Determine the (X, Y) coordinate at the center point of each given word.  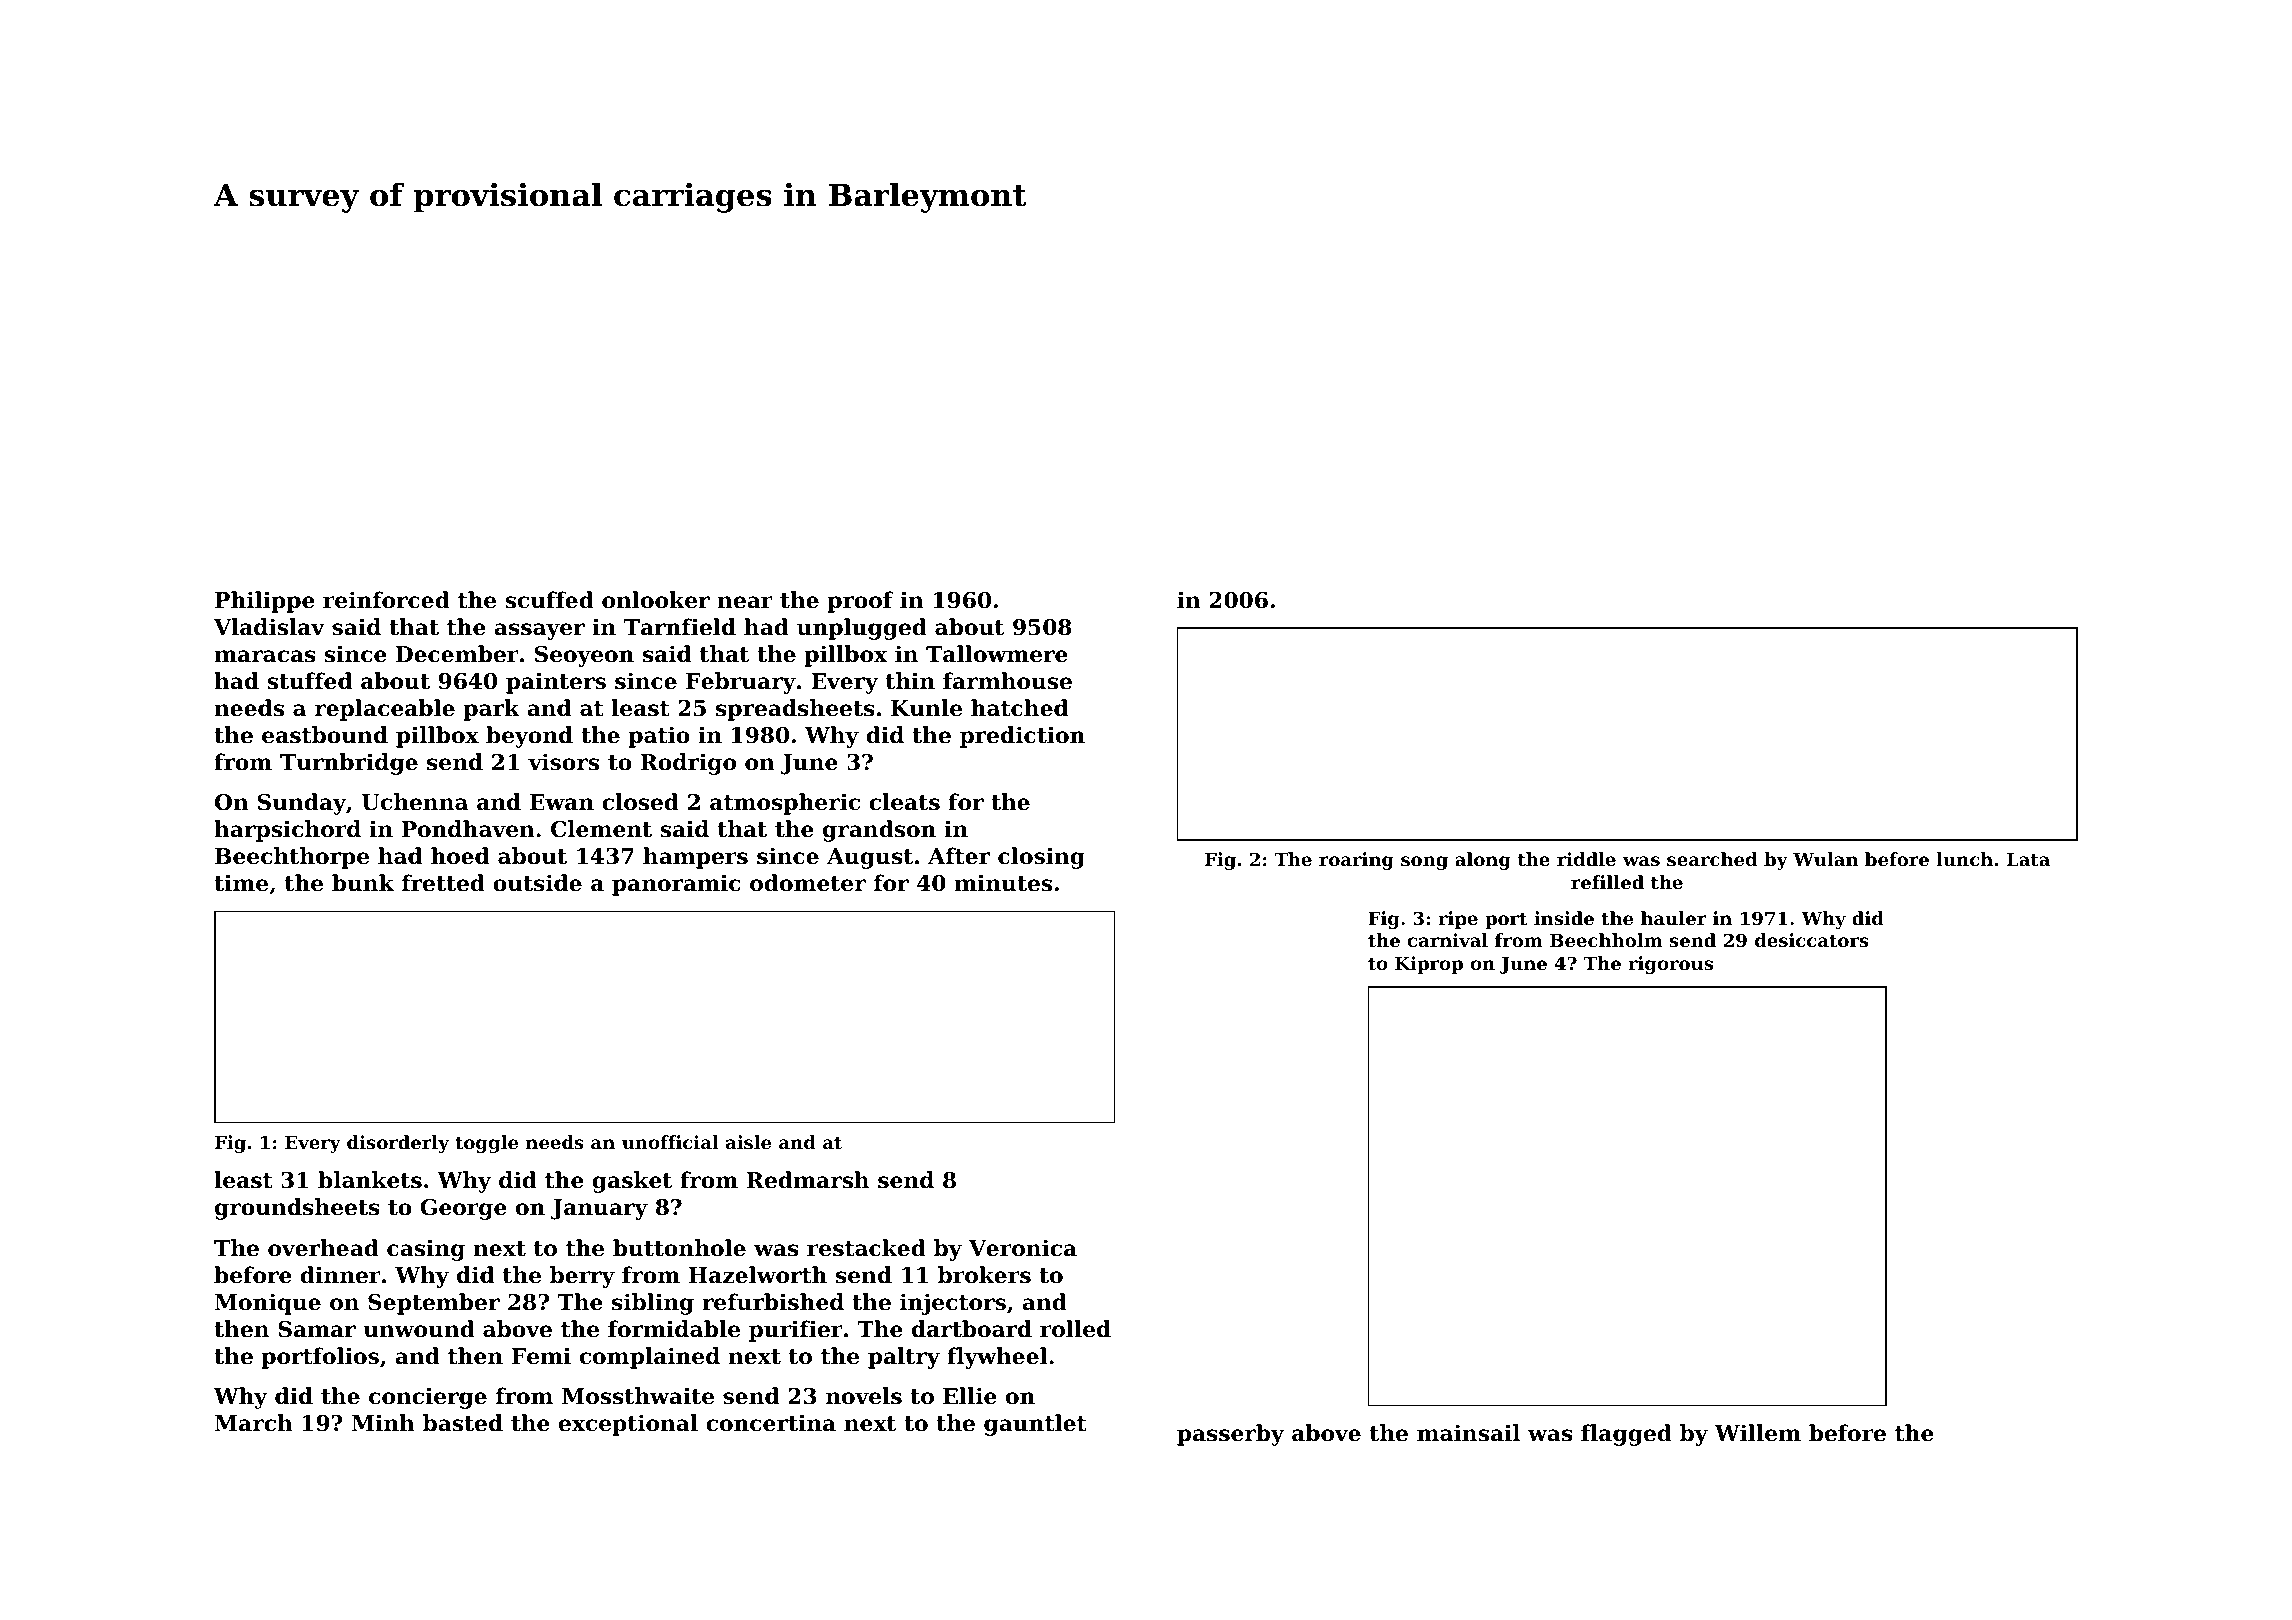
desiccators (1812, 940)
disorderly (398, 1144)
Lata (2028, 859)
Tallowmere (997, 654)
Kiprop (1429, 965)
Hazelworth (758, 1275)
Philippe (265, 602)
